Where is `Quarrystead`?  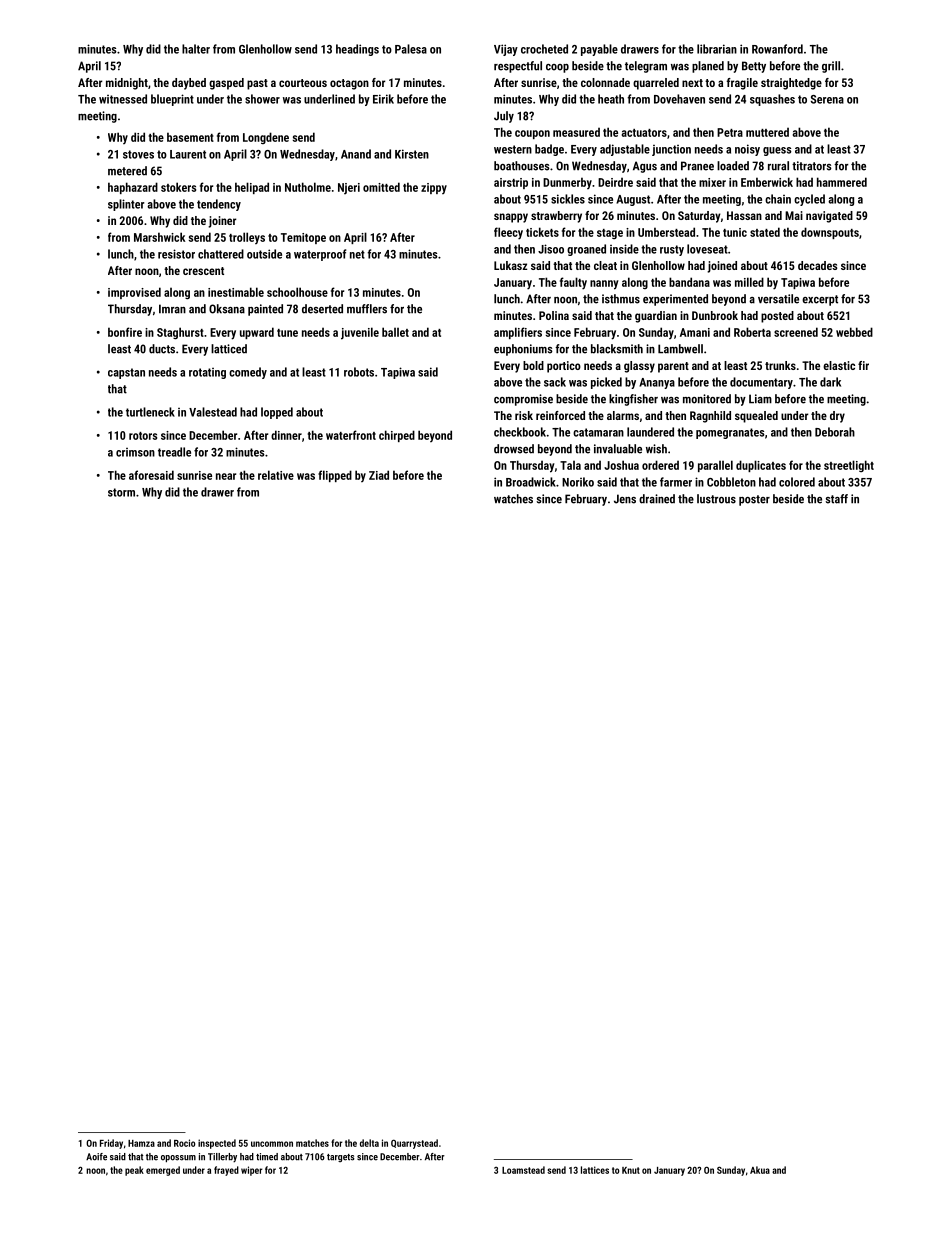
Quarrystead is located at coordinates (414, 1144).
